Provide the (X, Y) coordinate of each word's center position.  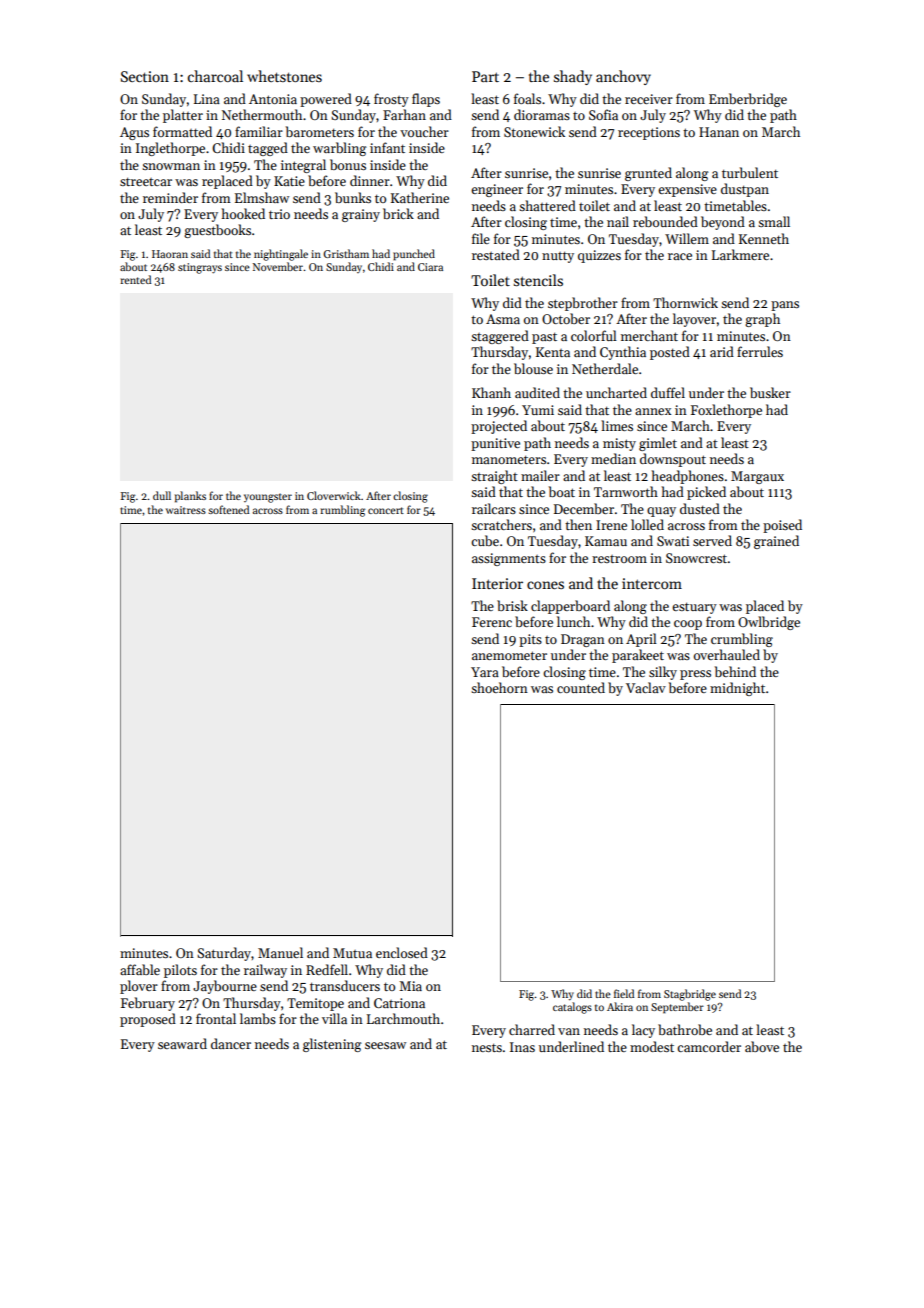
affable (140, 969)
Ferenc (492, 622)
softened (228, 509)
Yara (485, 672)
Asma (503, 319)
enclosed (402, 952)
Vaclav (646, 687)
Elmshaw (262, 197)
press (695, 675)
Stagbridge (690, 995)
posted (670, 353)
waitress (186, 510)
